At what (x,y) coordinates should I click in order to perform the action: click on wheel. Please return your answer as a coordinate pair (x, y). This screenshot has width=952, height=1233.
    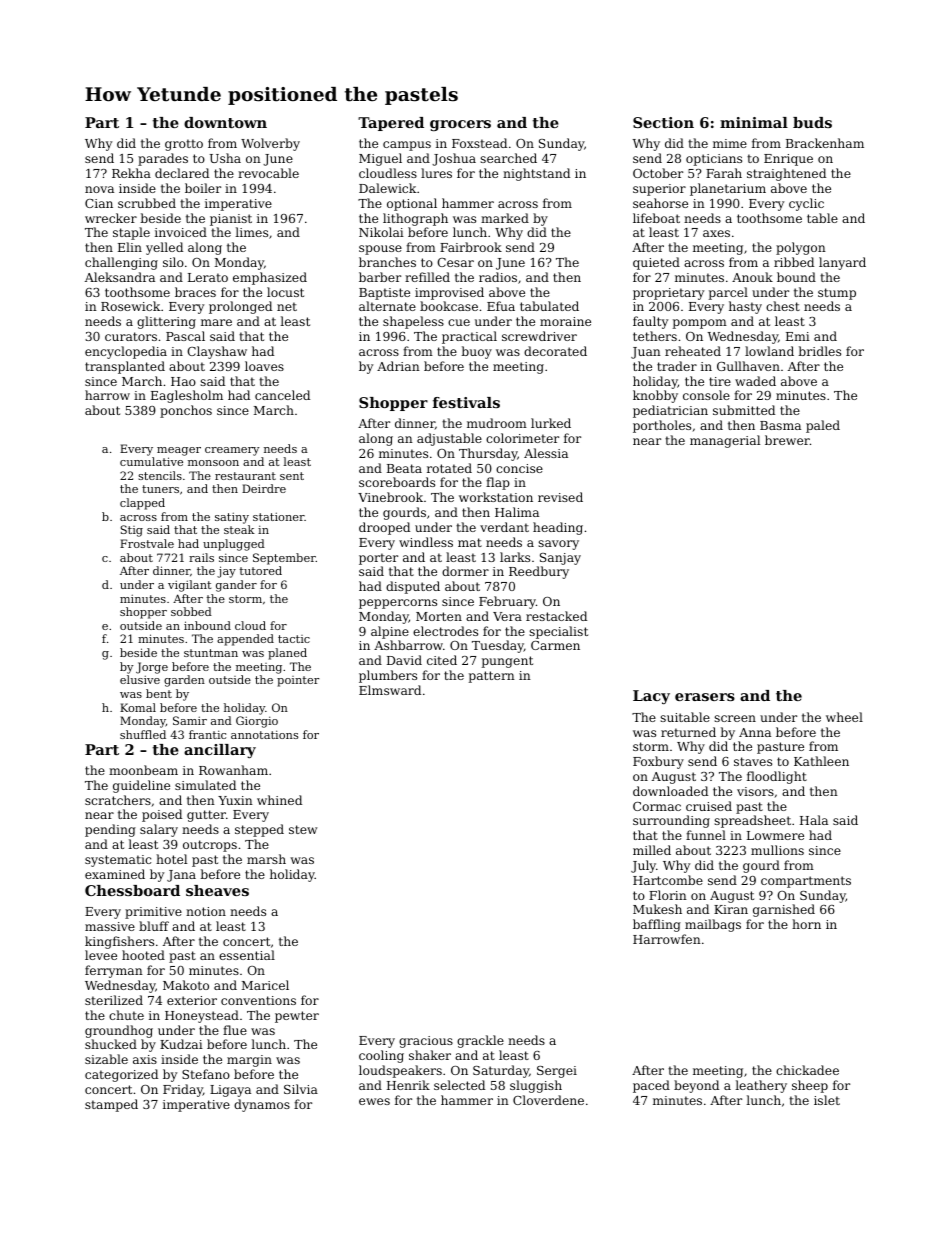
    Looking at the image, I should click on (844, 717).
